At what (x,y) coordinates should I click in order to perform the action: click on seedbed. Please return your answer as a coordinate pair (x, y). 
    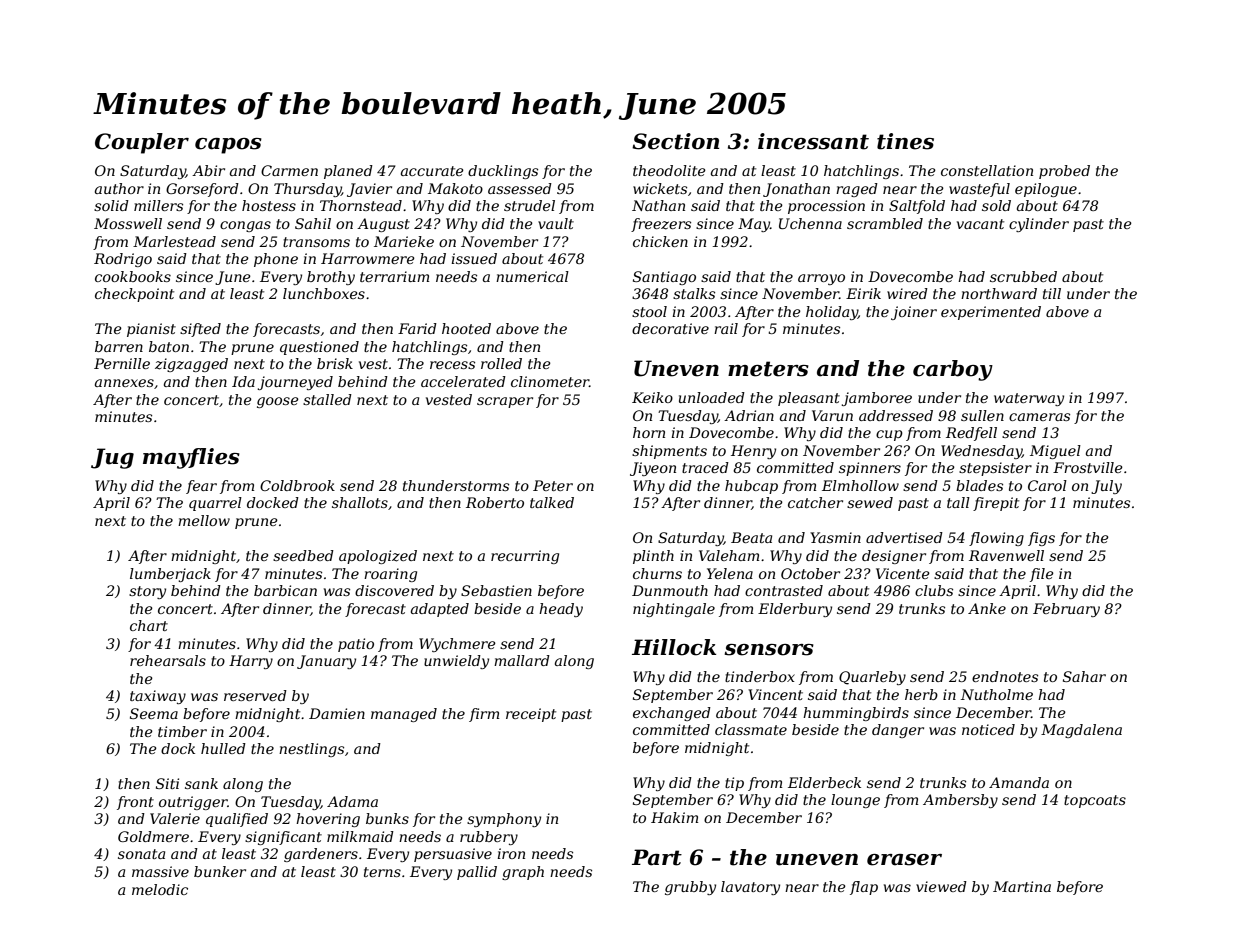
    Looking at the image, I should click on (303, 555).
